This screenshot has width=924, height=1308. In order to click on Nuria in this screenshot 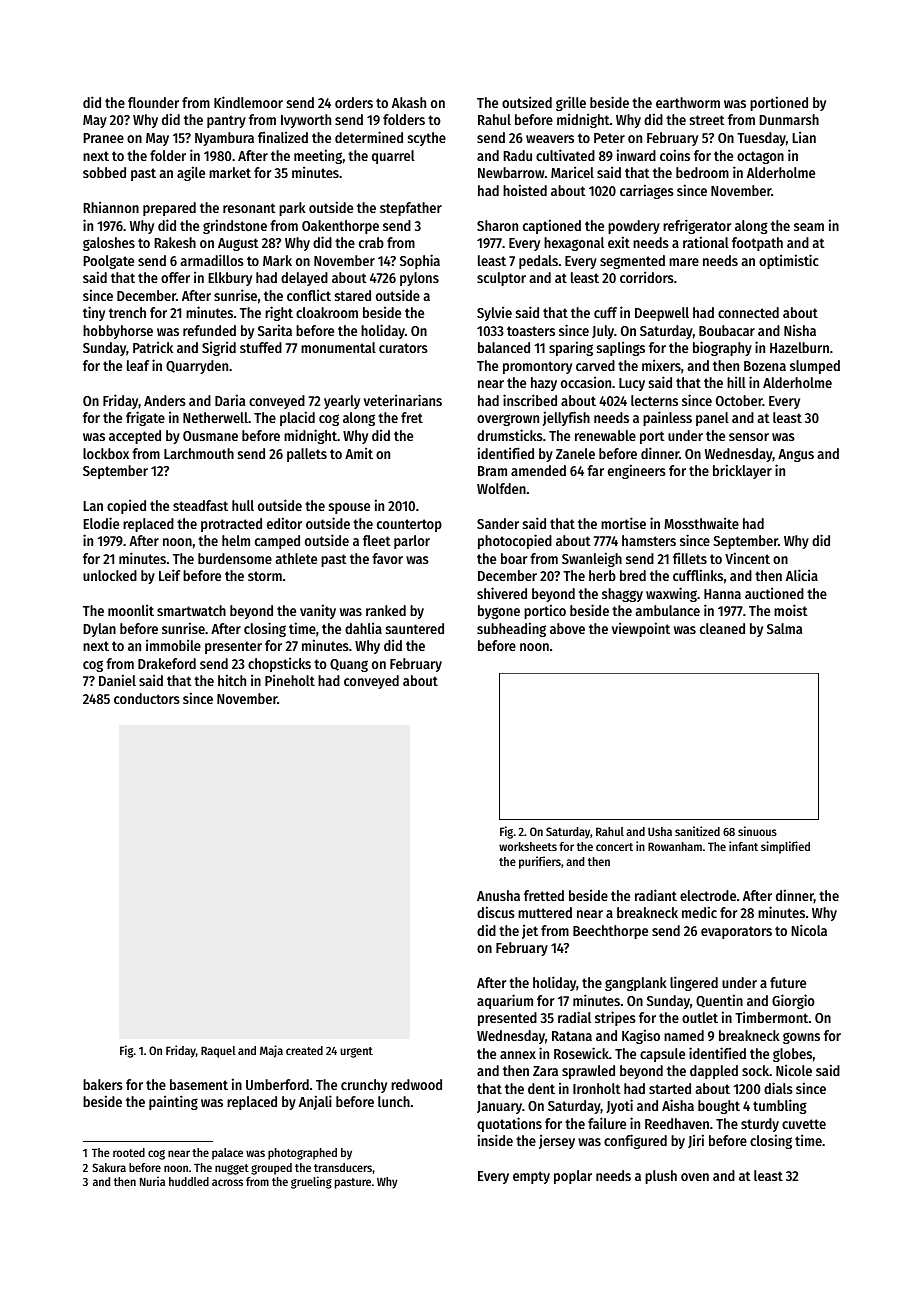, I will do `click(152, 1181)`.
